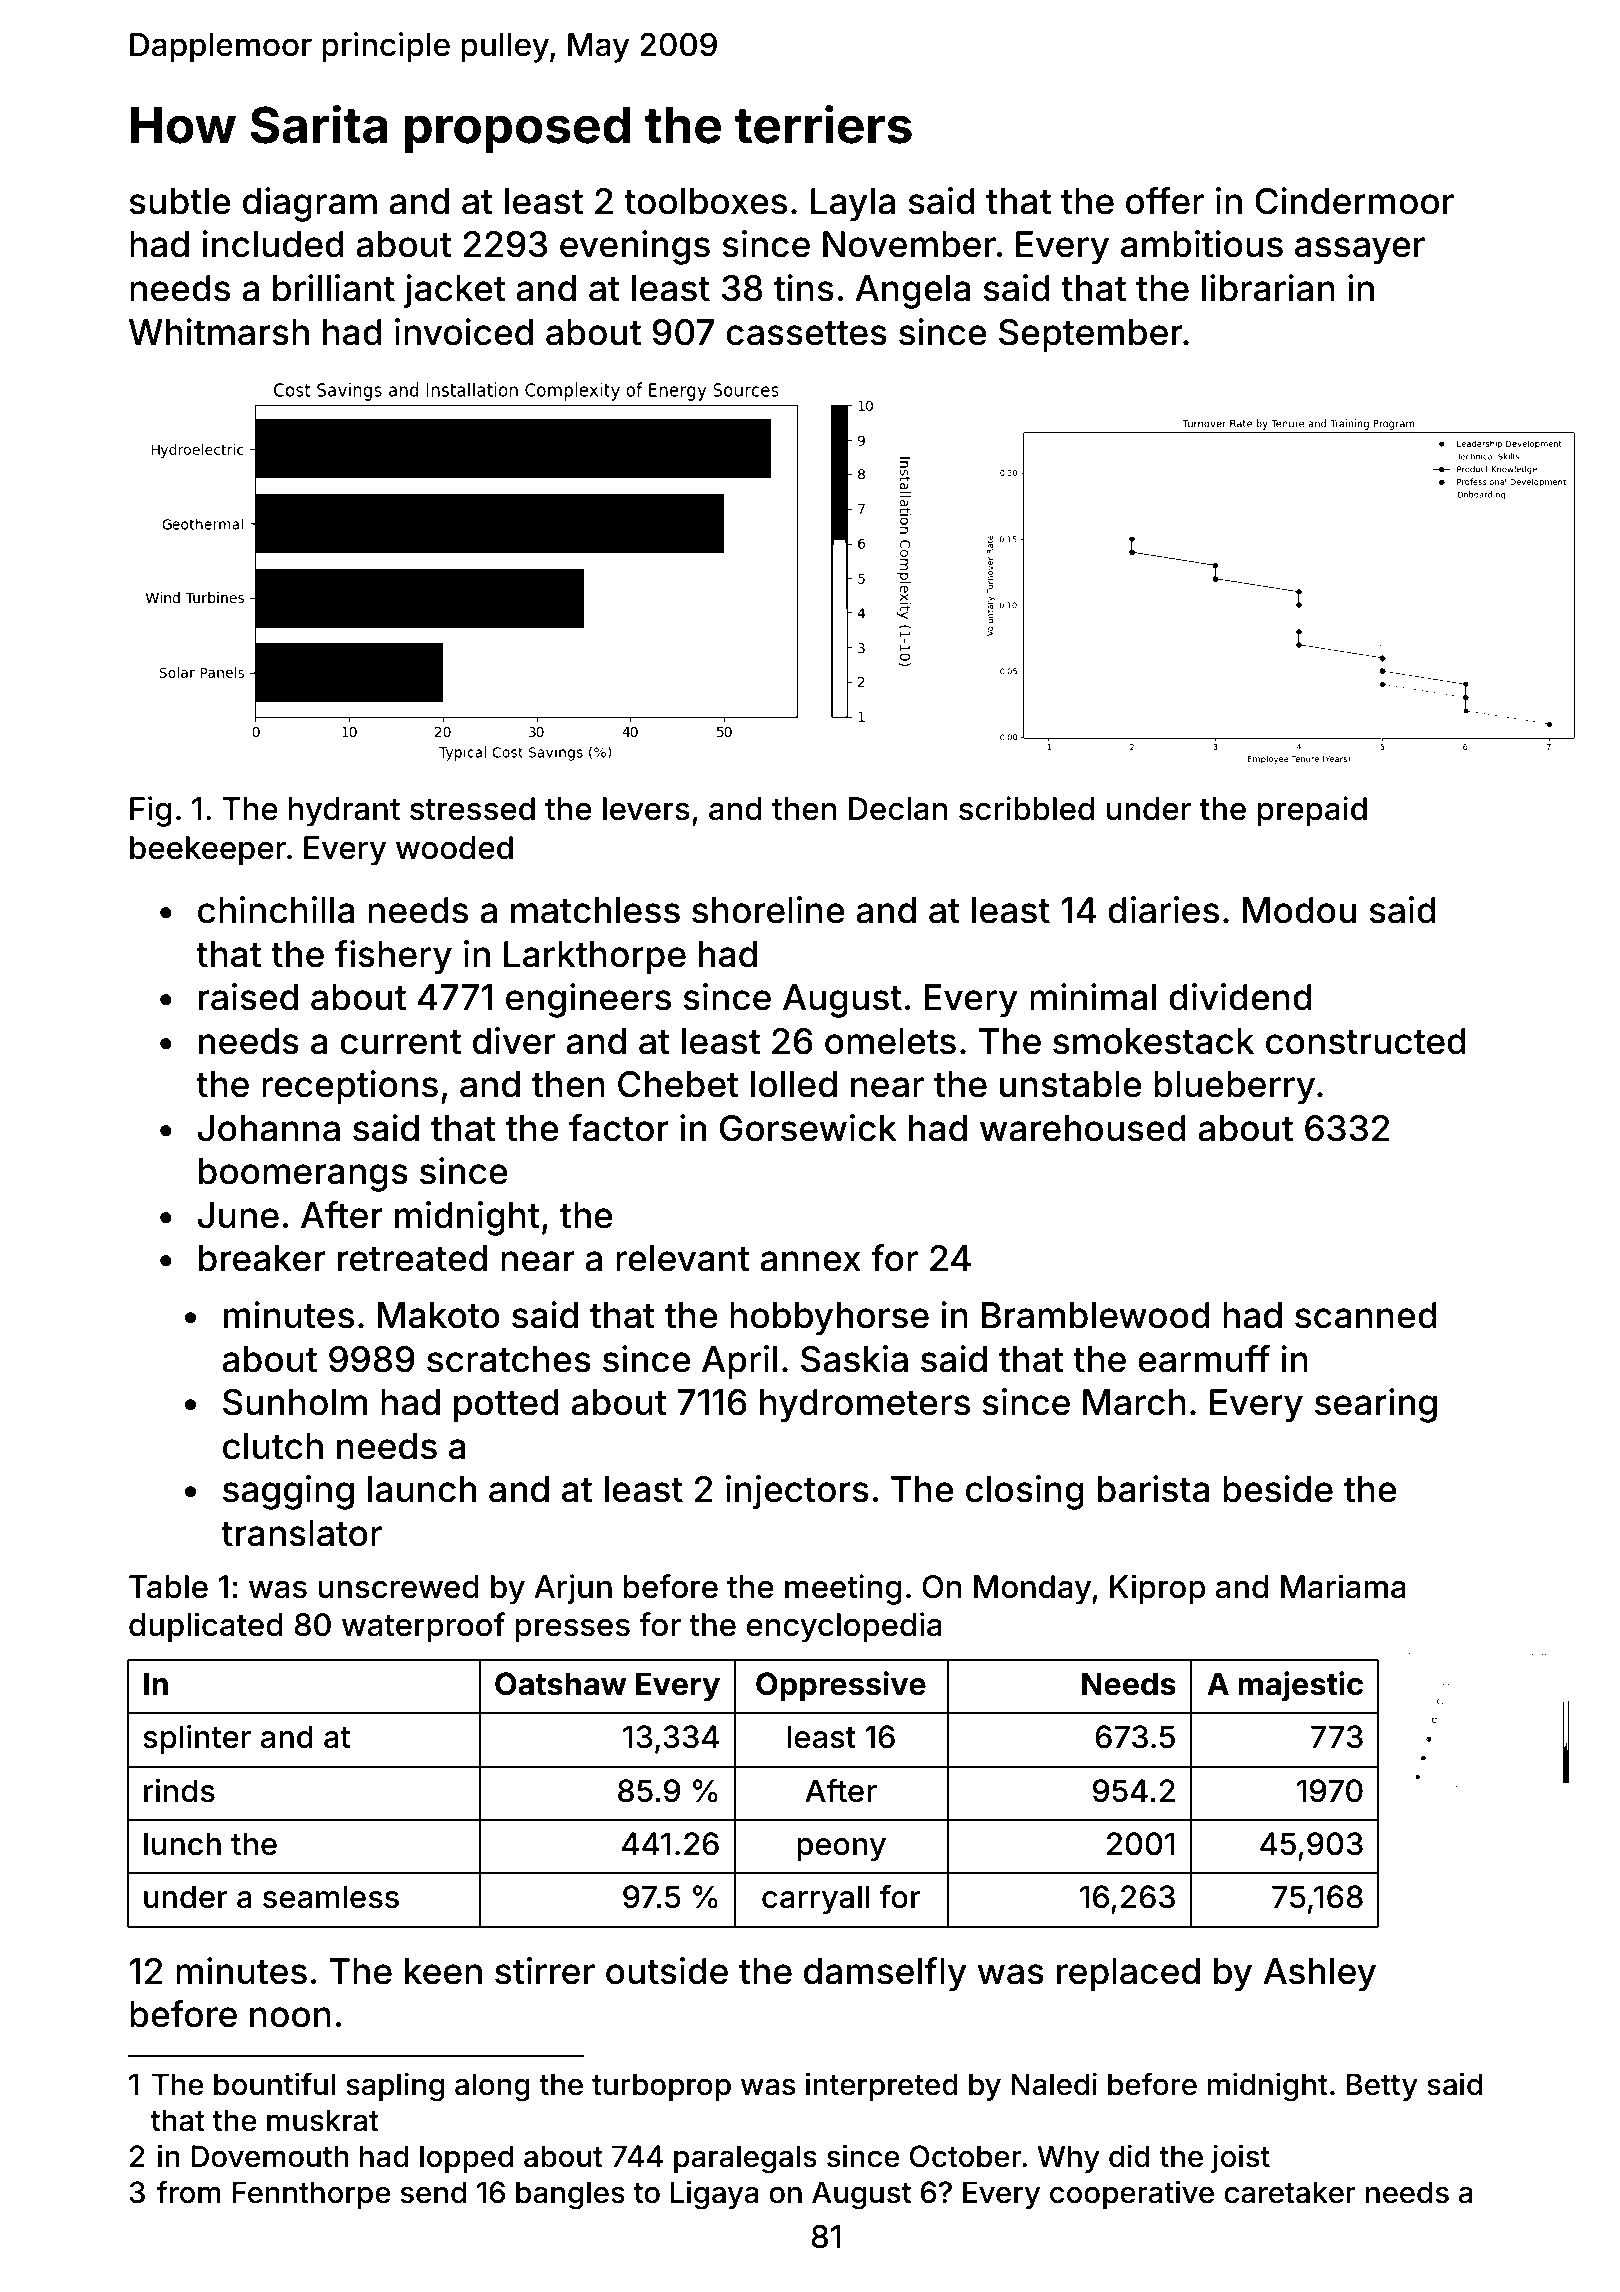  I want to click on current, so click(400, 1042).
